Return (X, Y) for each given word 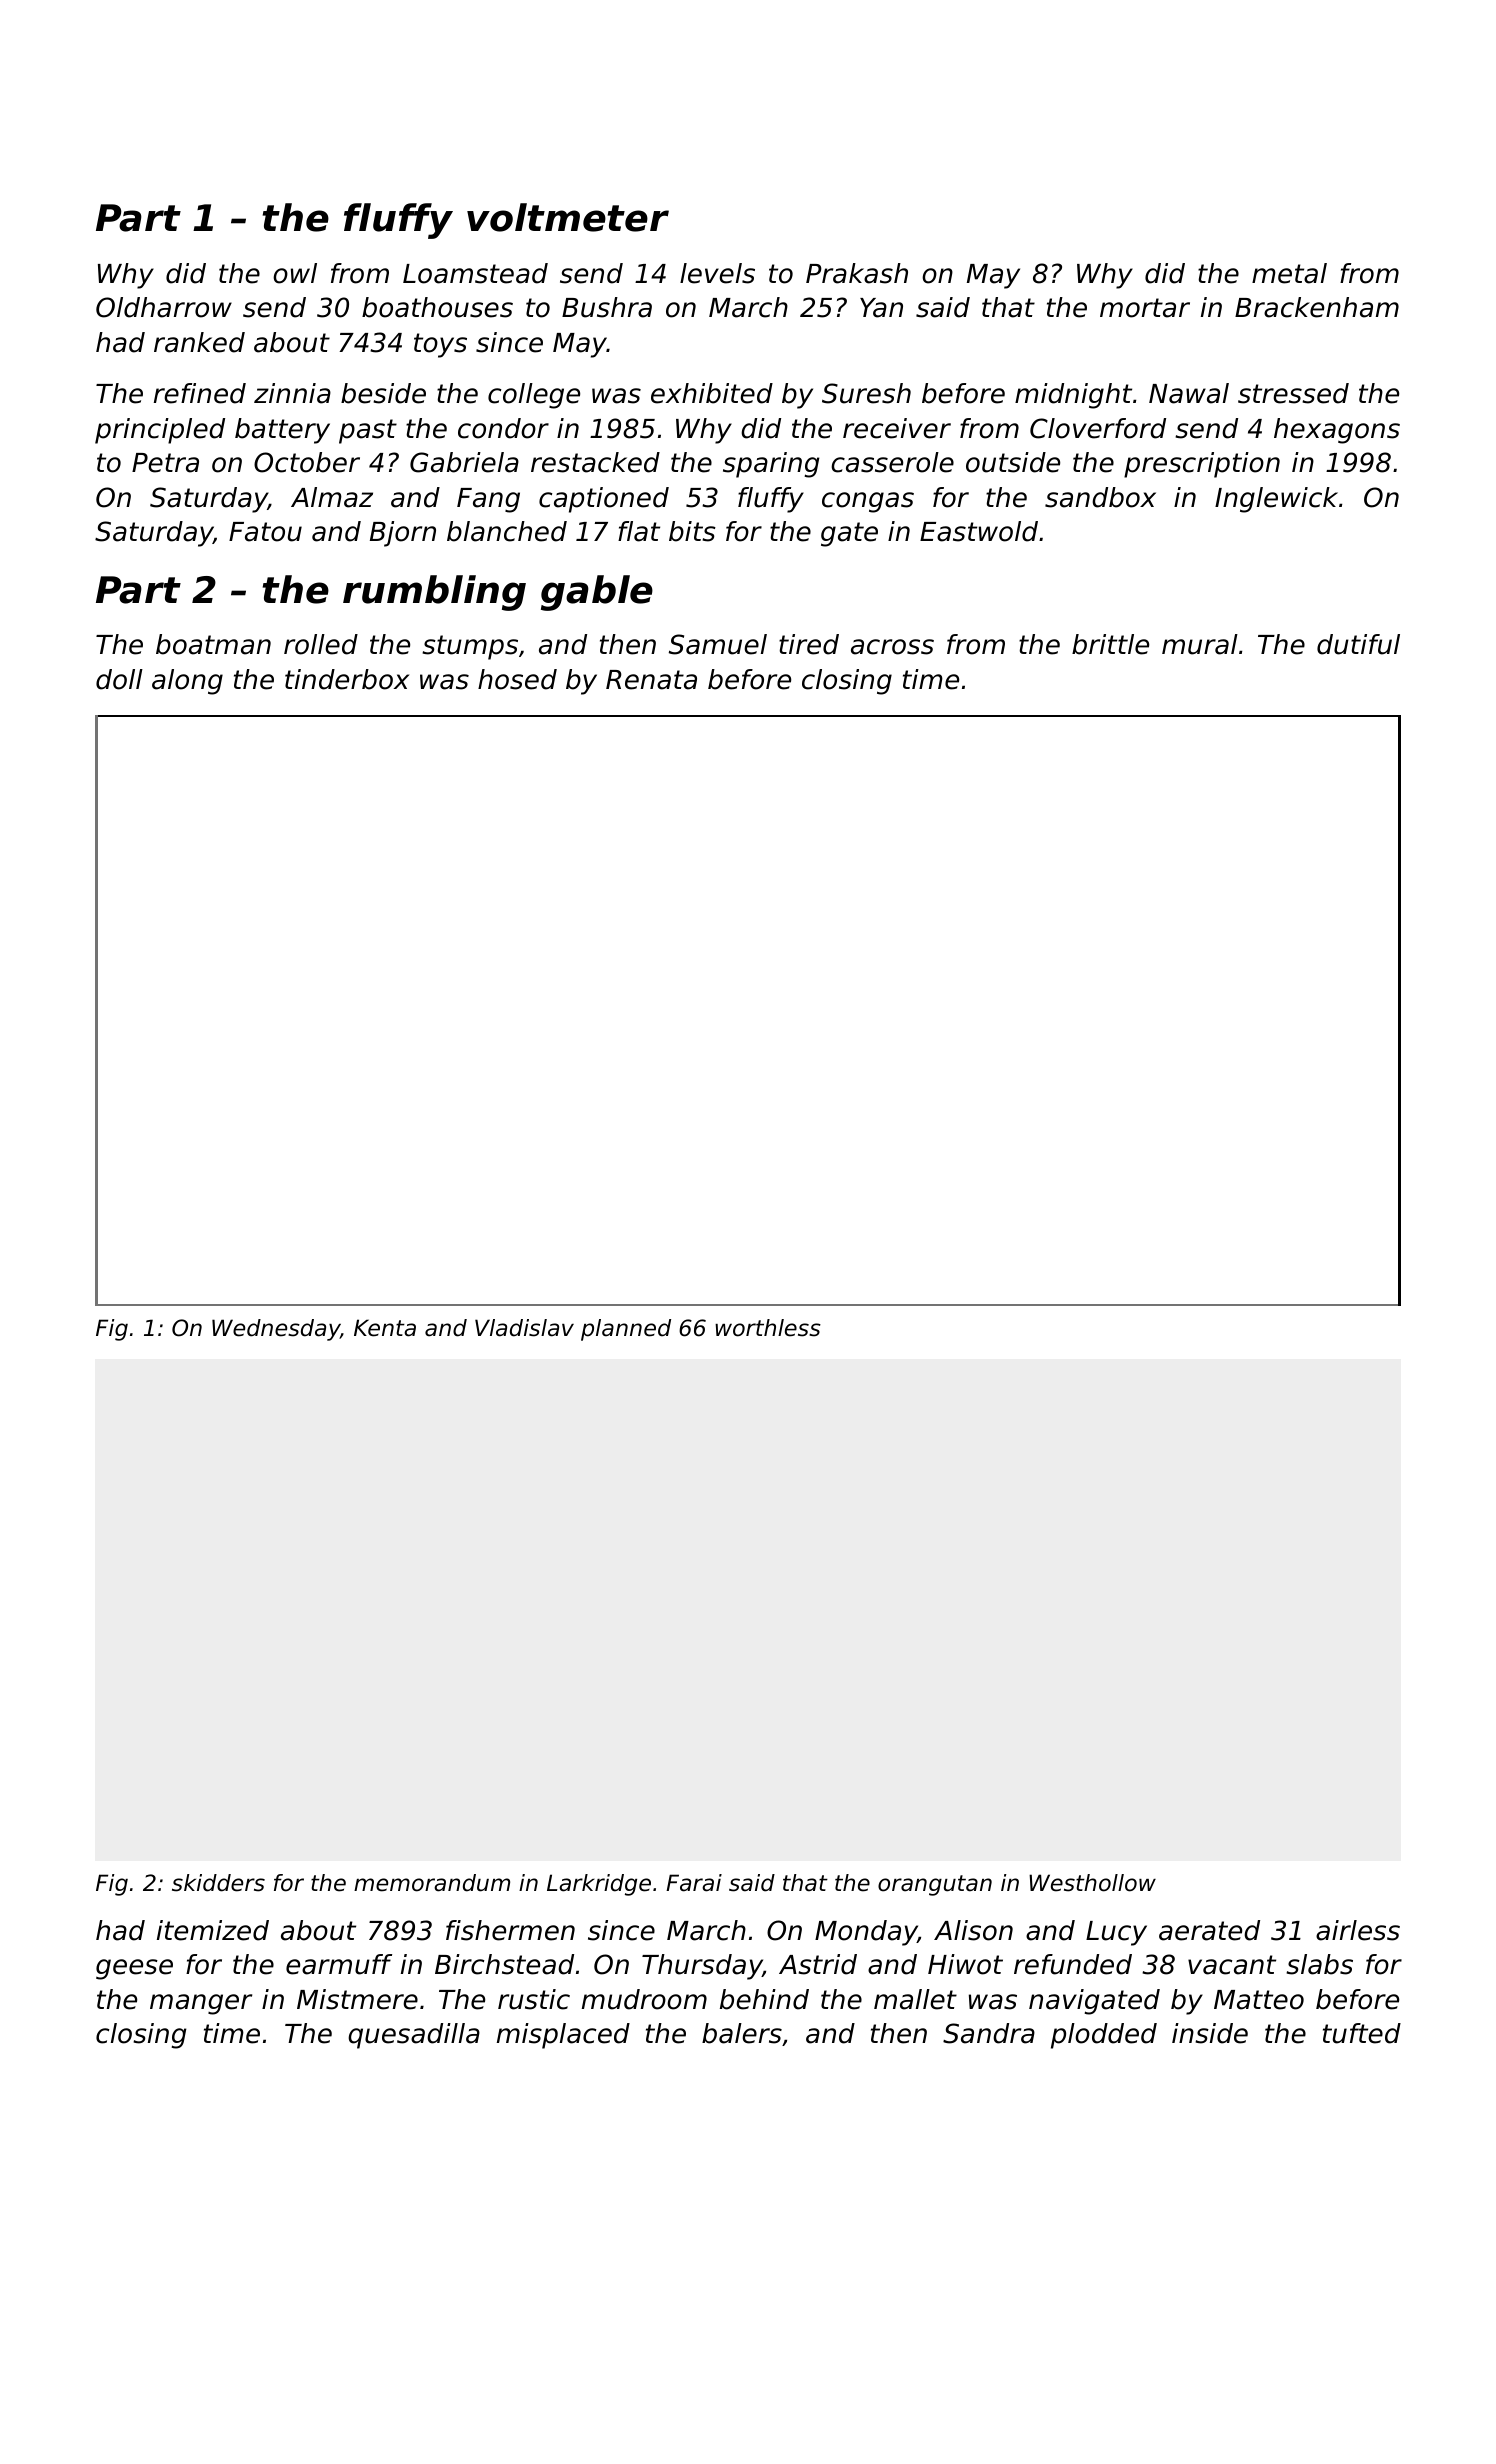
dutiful (1358, 644)
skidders (218, 1883)
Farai (694, 1883)
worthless (768, 1328)
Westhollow (1092, 1883)
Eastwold (979, 531)
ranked (199, 342)
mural (1200, 644)
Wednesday (276, 1330)
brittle (1110, 644)
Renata (651, 680)
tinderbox (347, 679)
